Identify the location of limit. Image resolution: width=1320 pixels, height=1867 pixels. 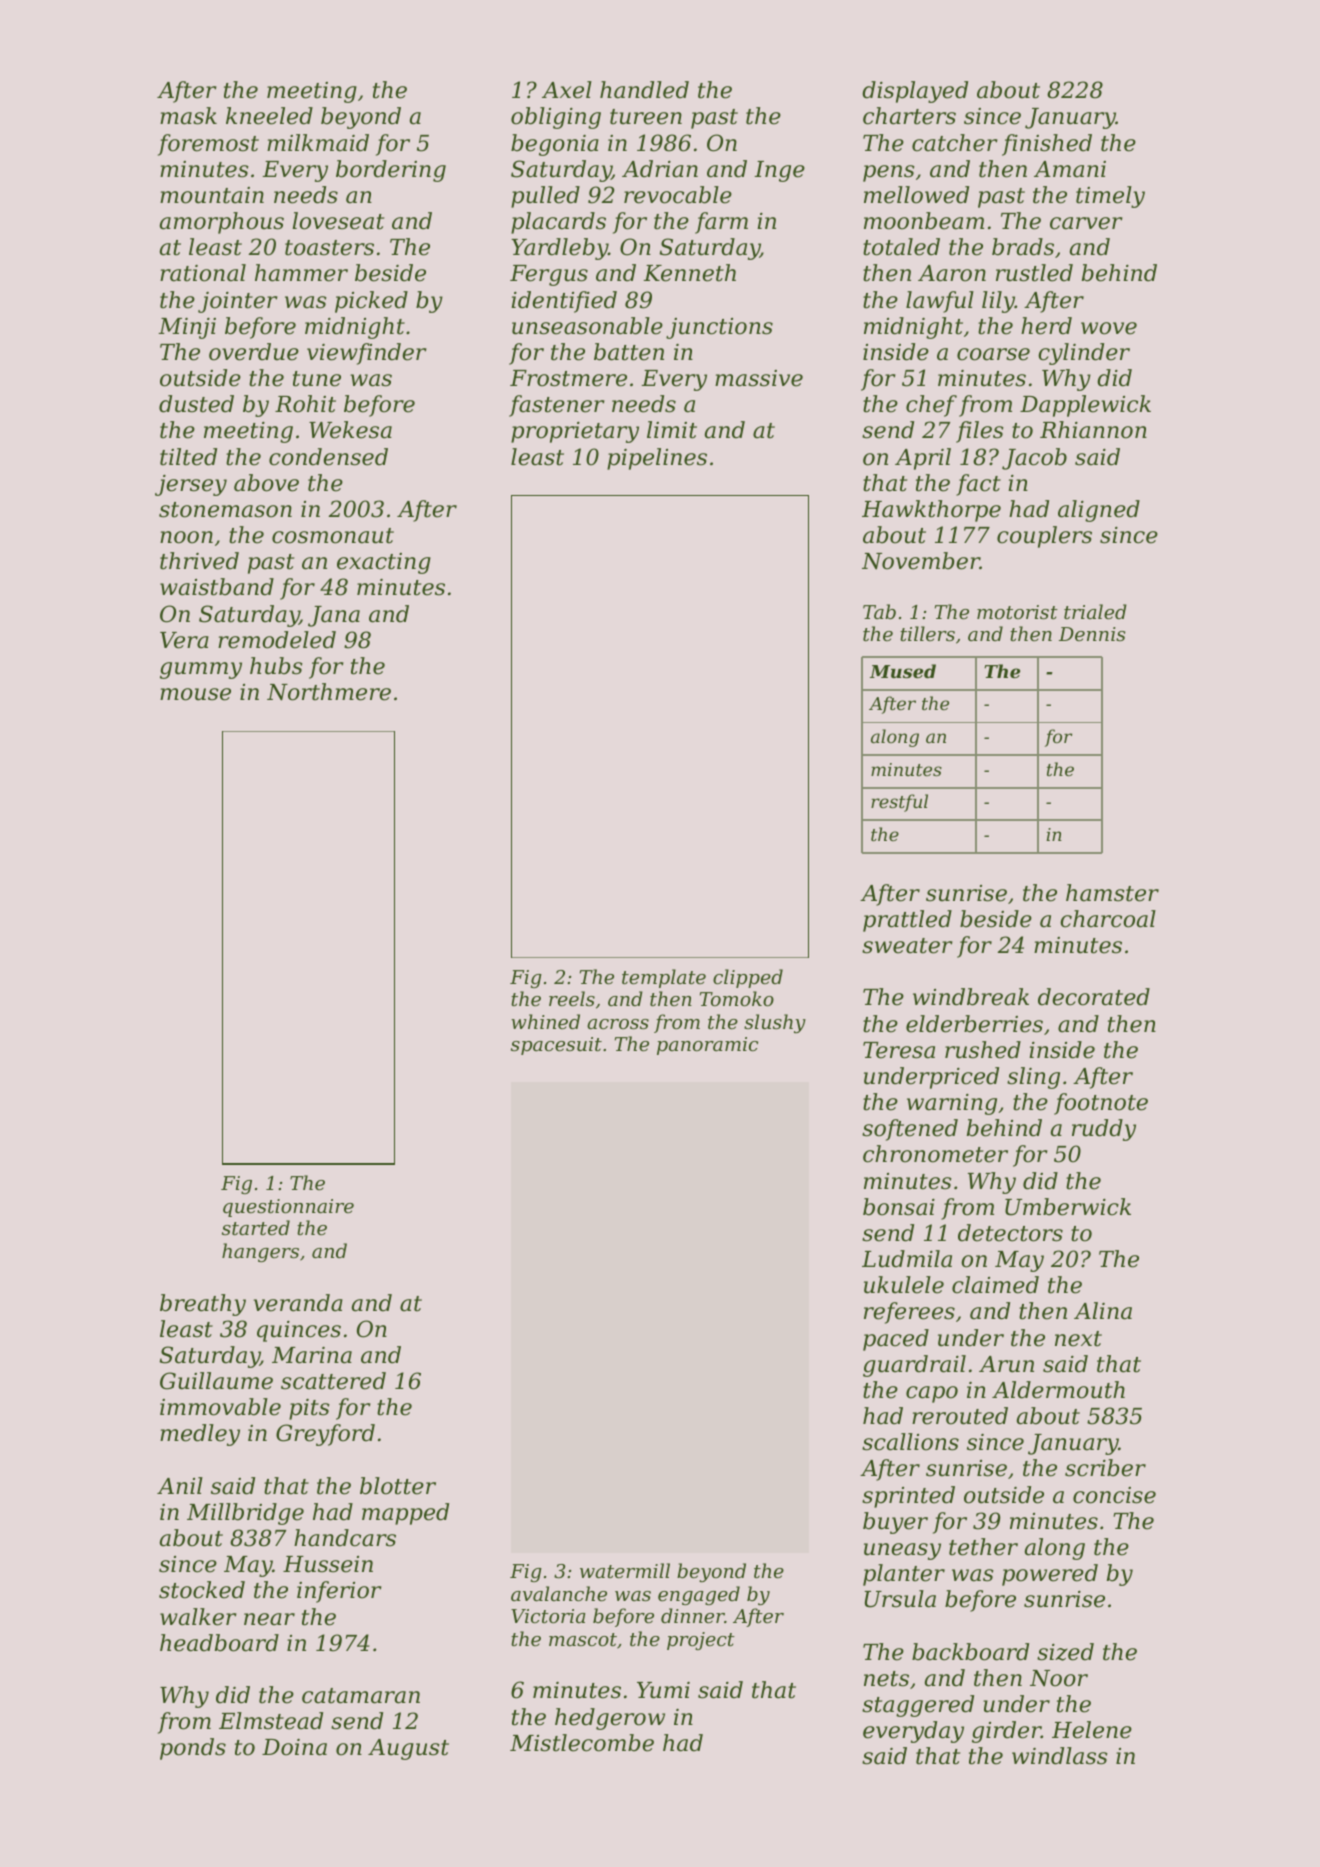
(672, 430).
